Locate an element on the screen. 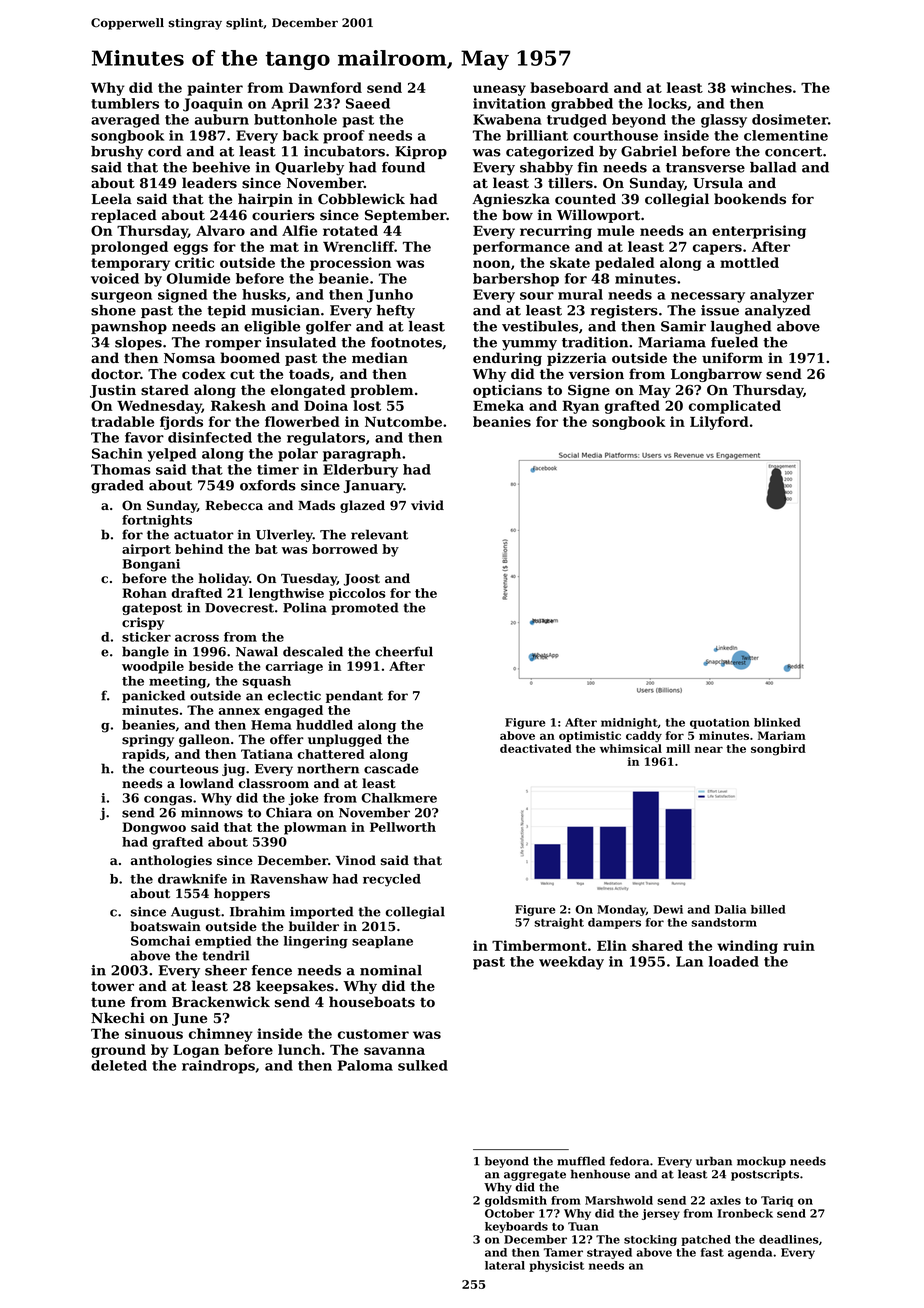 The width and height of the screenshot is (924, 1308). deactivated is located at coordinates (536, 748).
